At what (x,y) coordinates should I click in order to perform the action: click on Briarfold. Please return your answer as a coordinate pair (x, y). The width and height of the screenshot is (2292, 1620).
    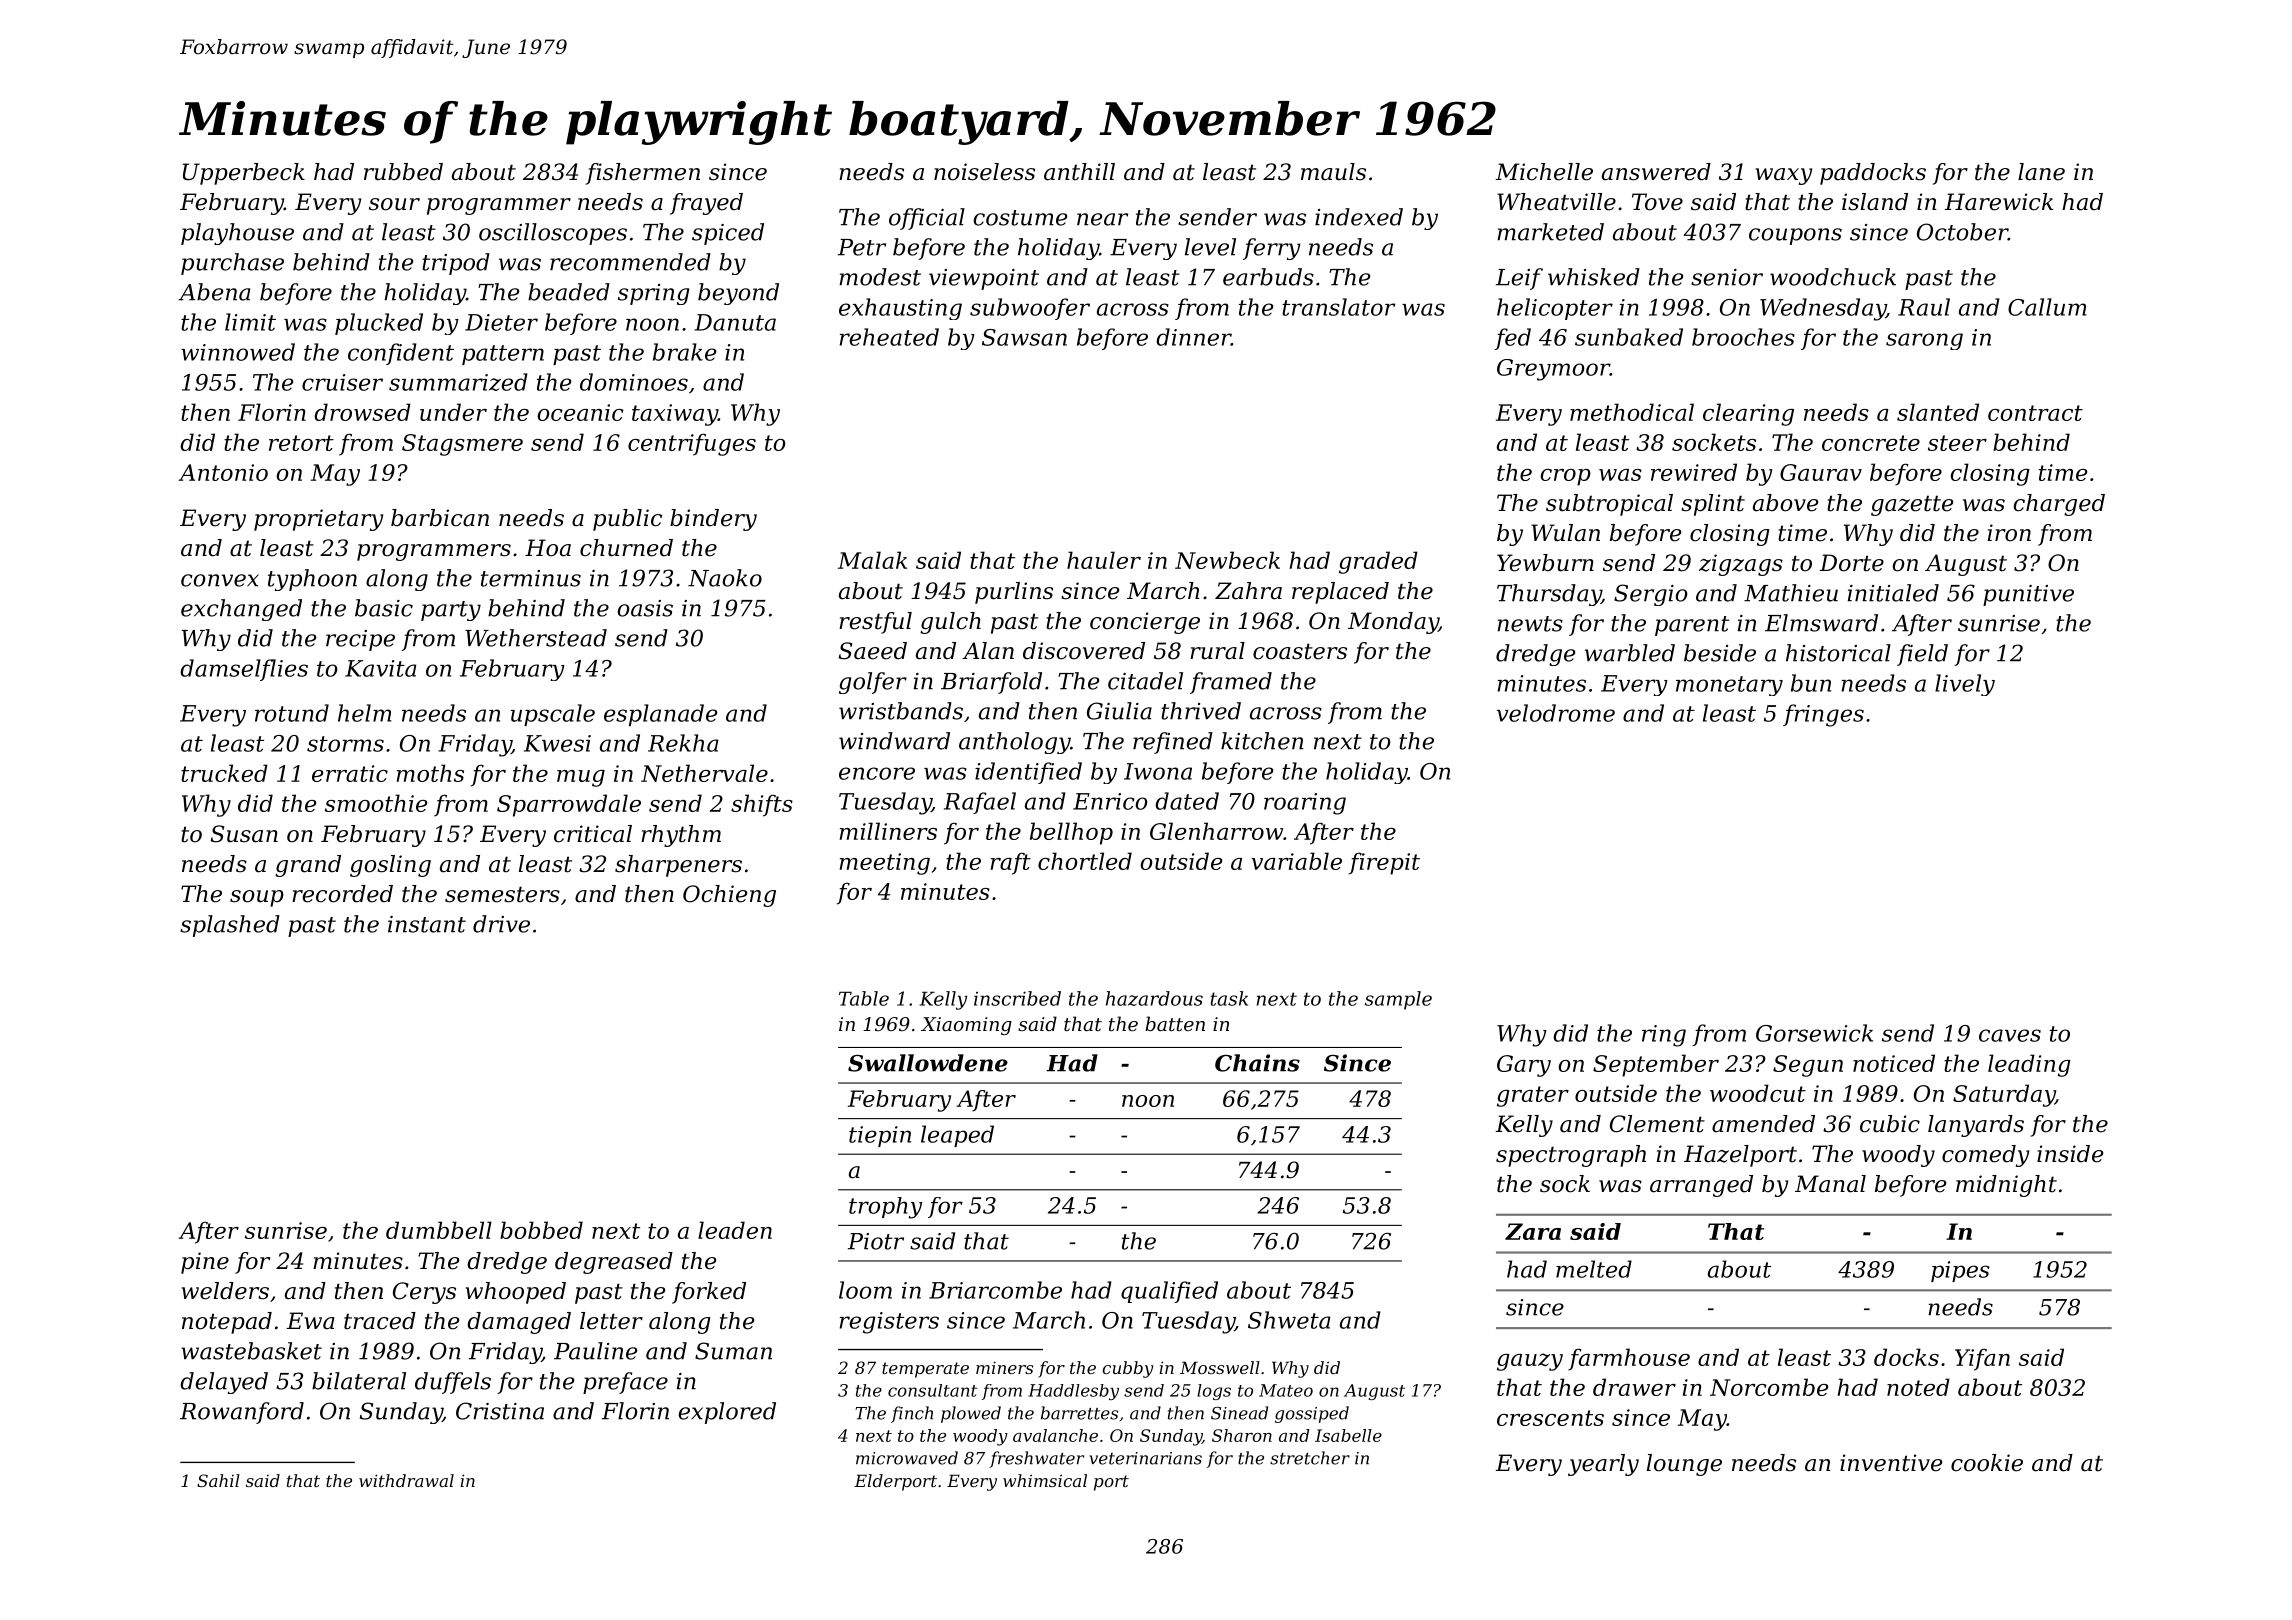
    Looking at the image, I should click on (991, 683).
